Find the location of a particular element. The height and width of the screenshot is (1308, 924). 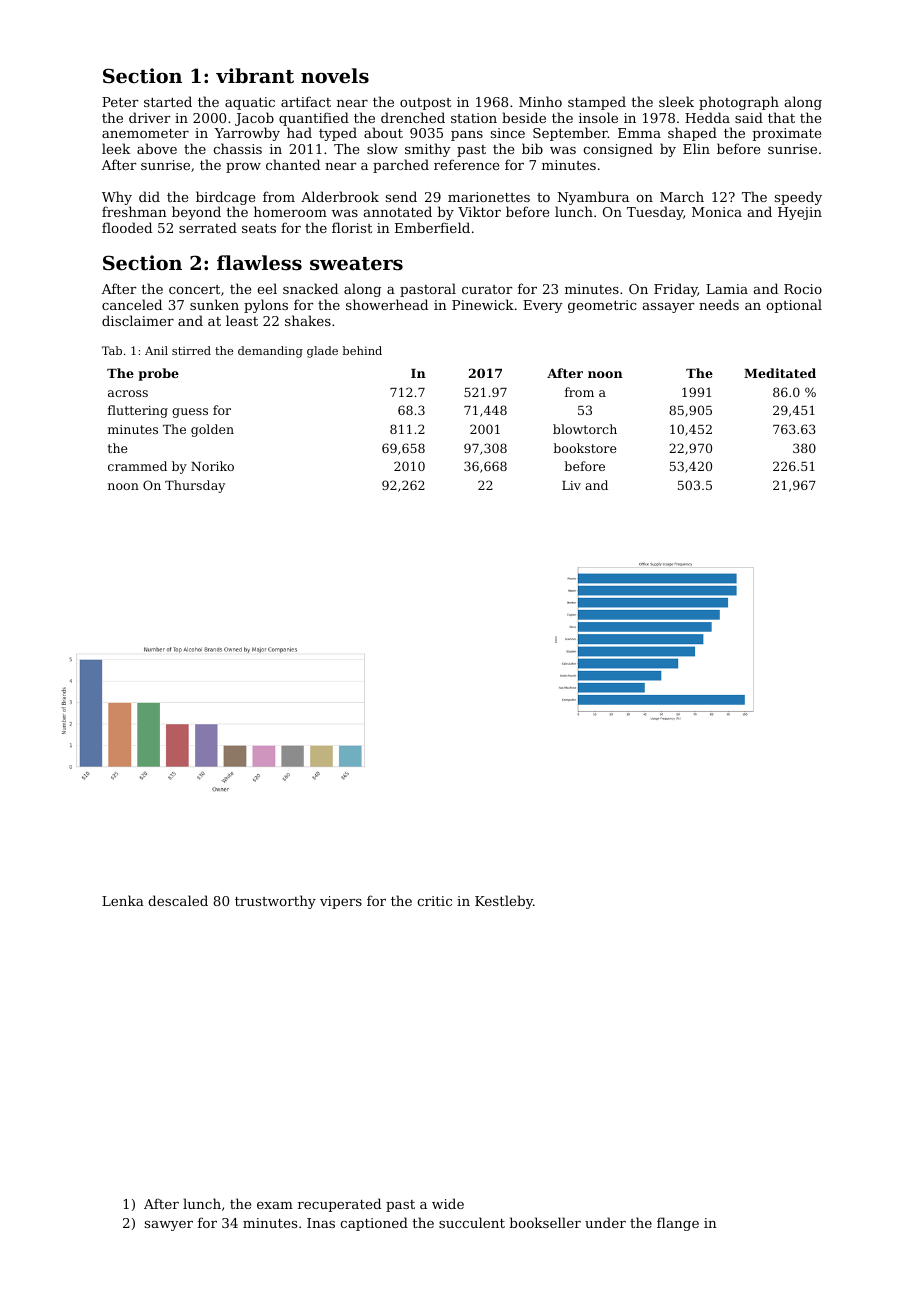

critic is located at coordinates (434, 901).
